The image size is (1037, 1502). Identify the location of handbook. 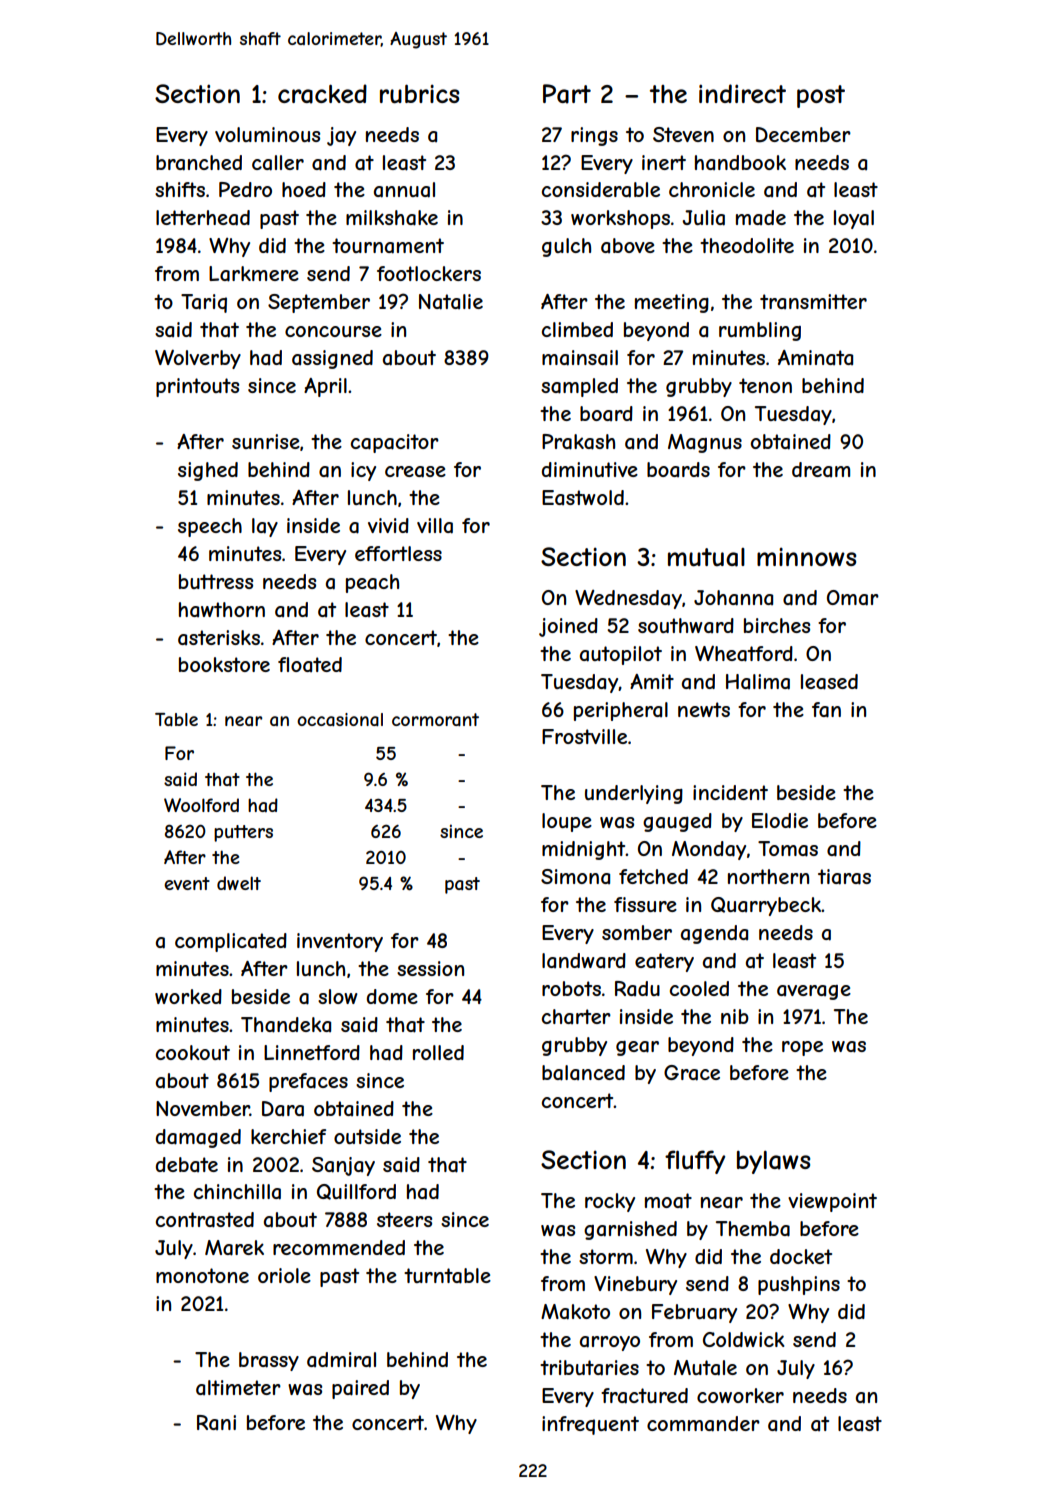
(740, 162).
